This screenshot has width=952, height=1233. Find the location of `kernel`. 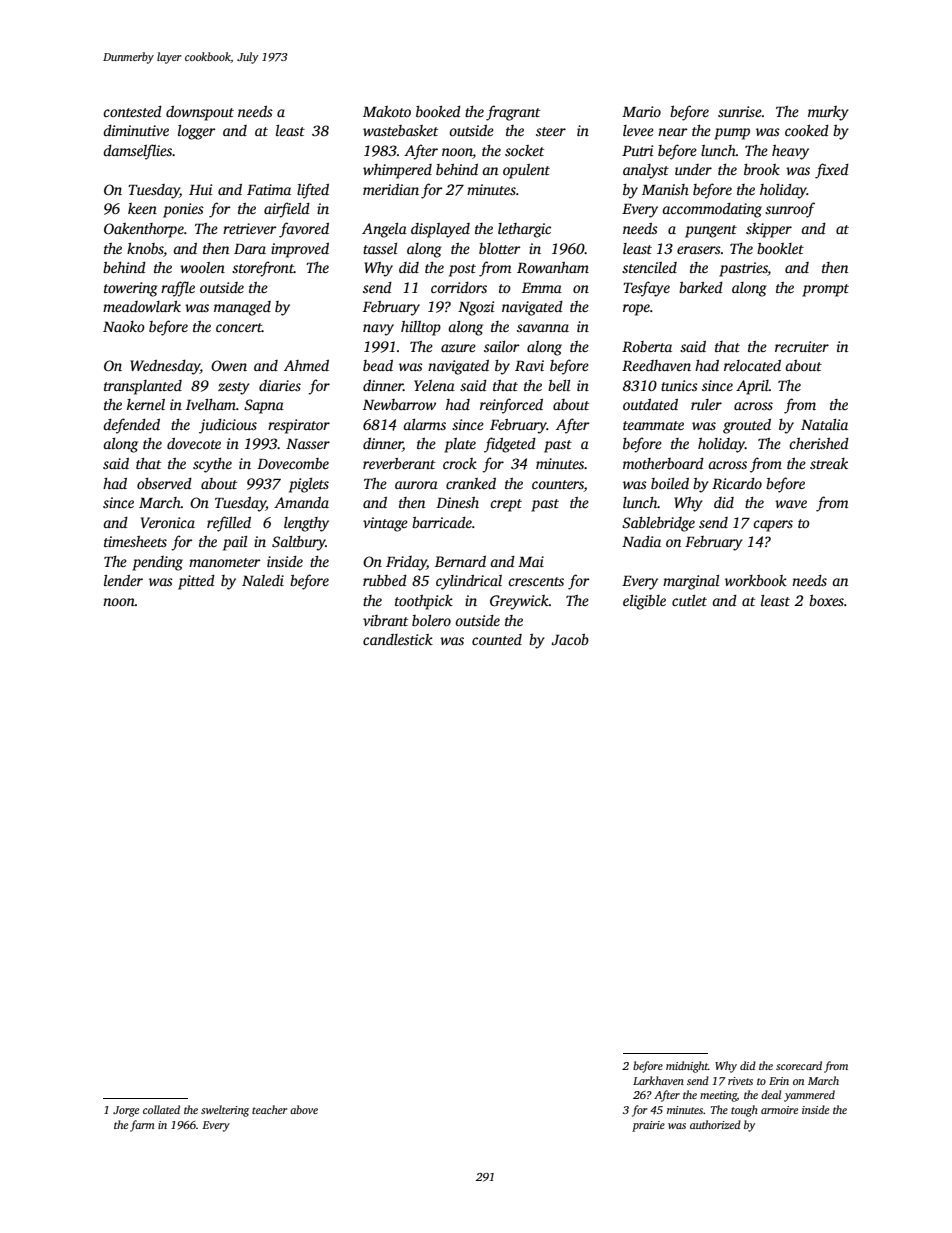

kernel is located at coordinates (146, 404).
